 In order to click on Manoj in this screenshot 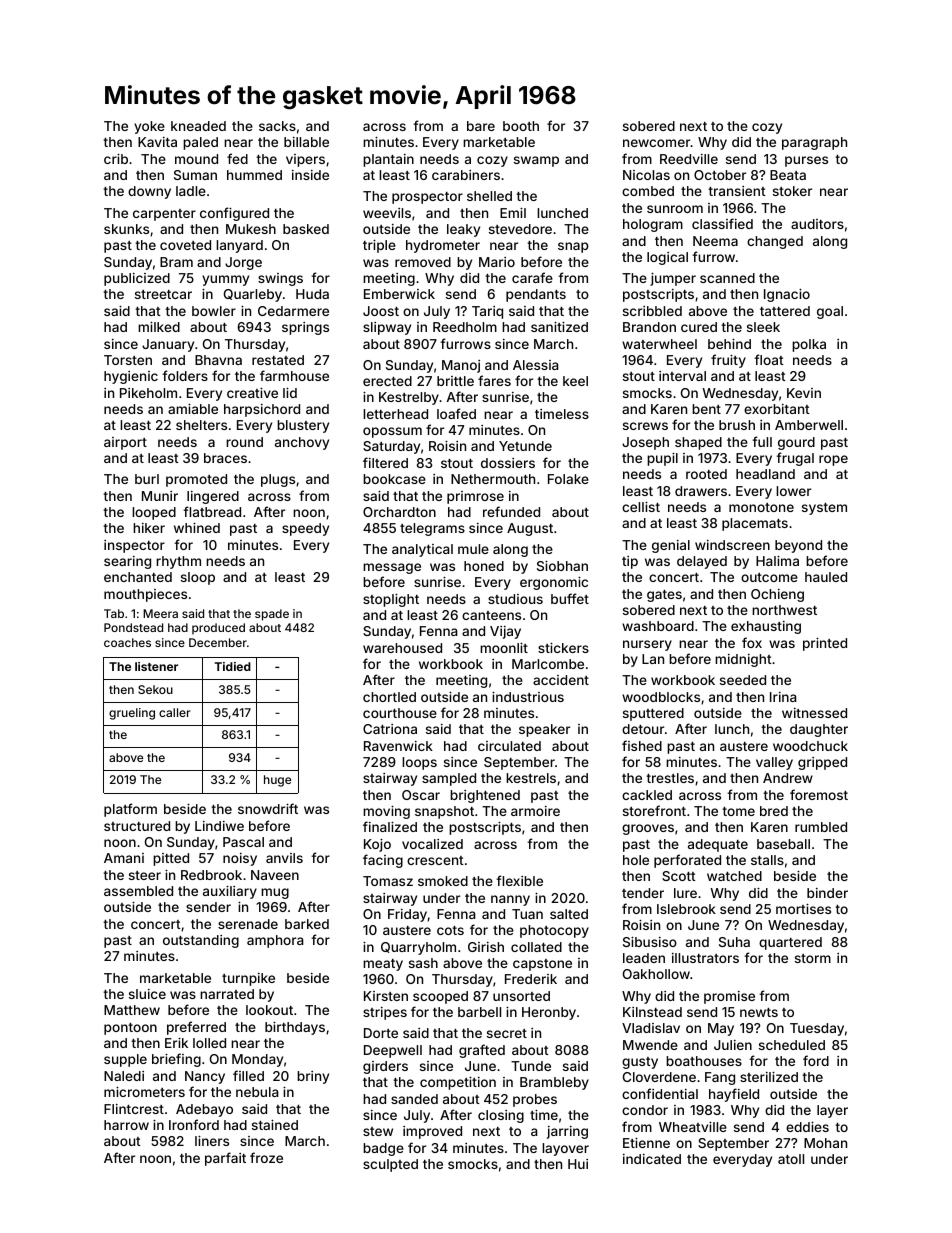, I will do `click(461, 366)`.
